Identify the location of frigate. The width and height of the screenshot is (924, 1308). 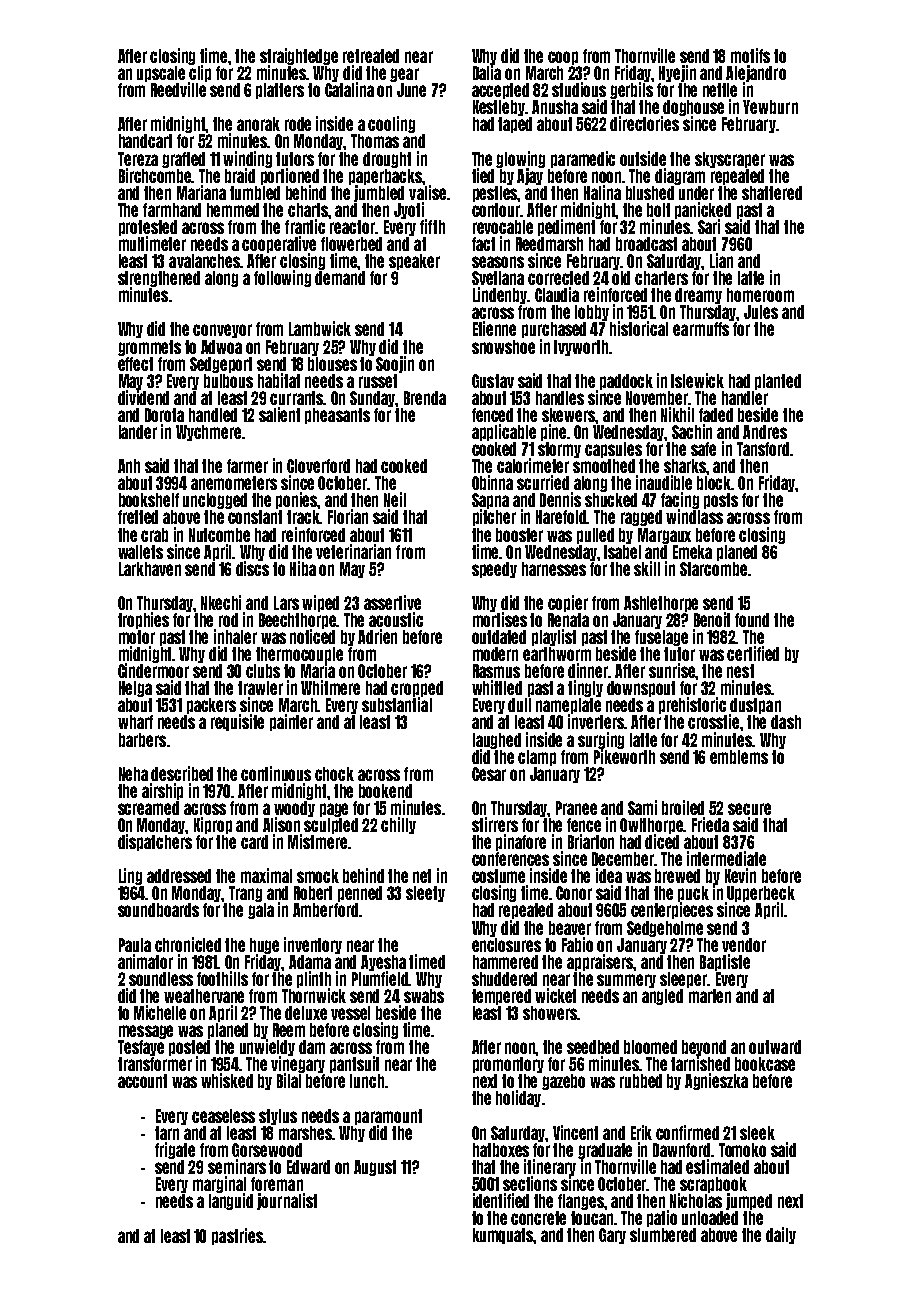
(175, 1150).
